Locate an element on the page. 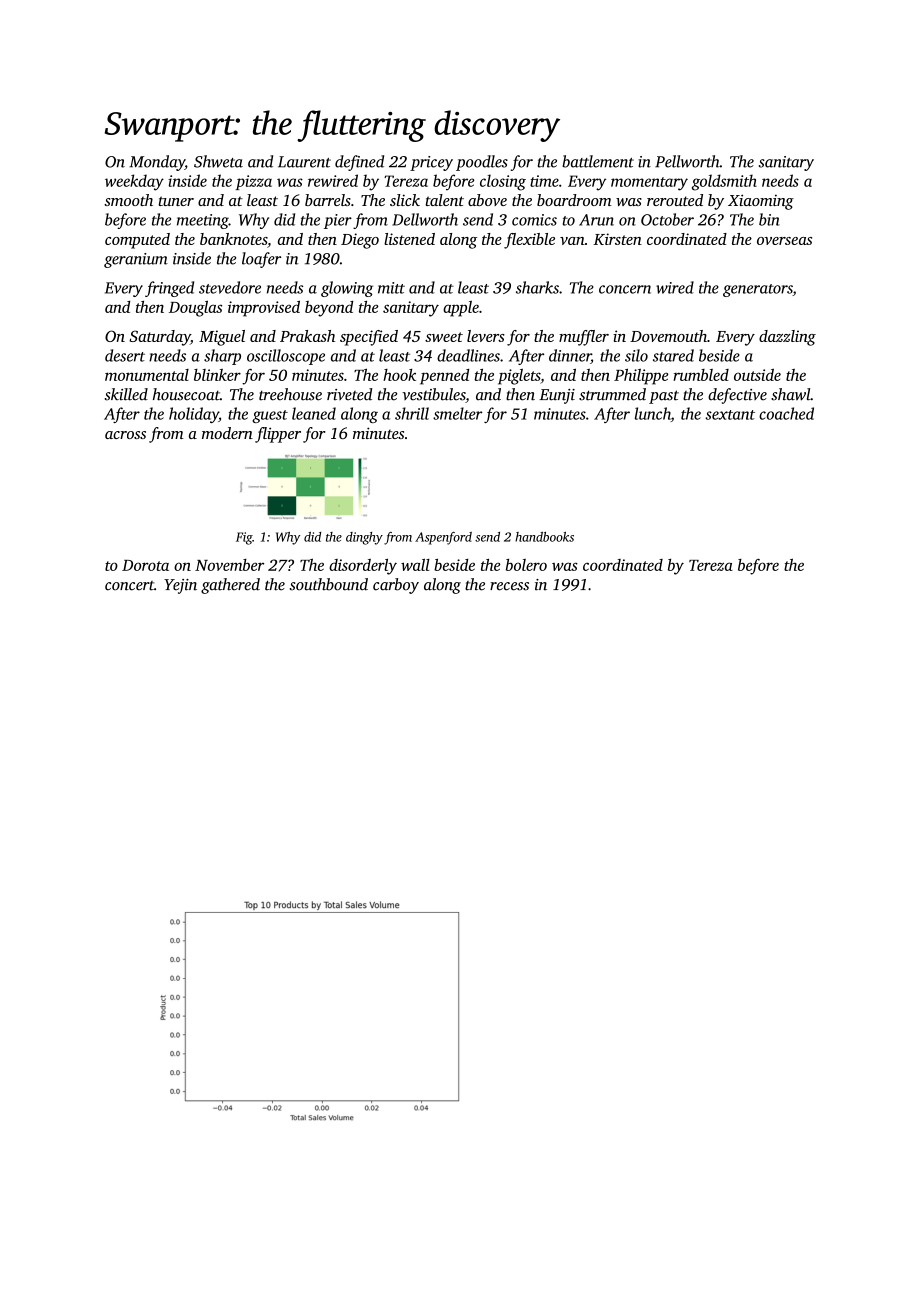 Image resolution: width=924 pixels, height=1308 pixels. gathered is located at coordinates (230, 586).
